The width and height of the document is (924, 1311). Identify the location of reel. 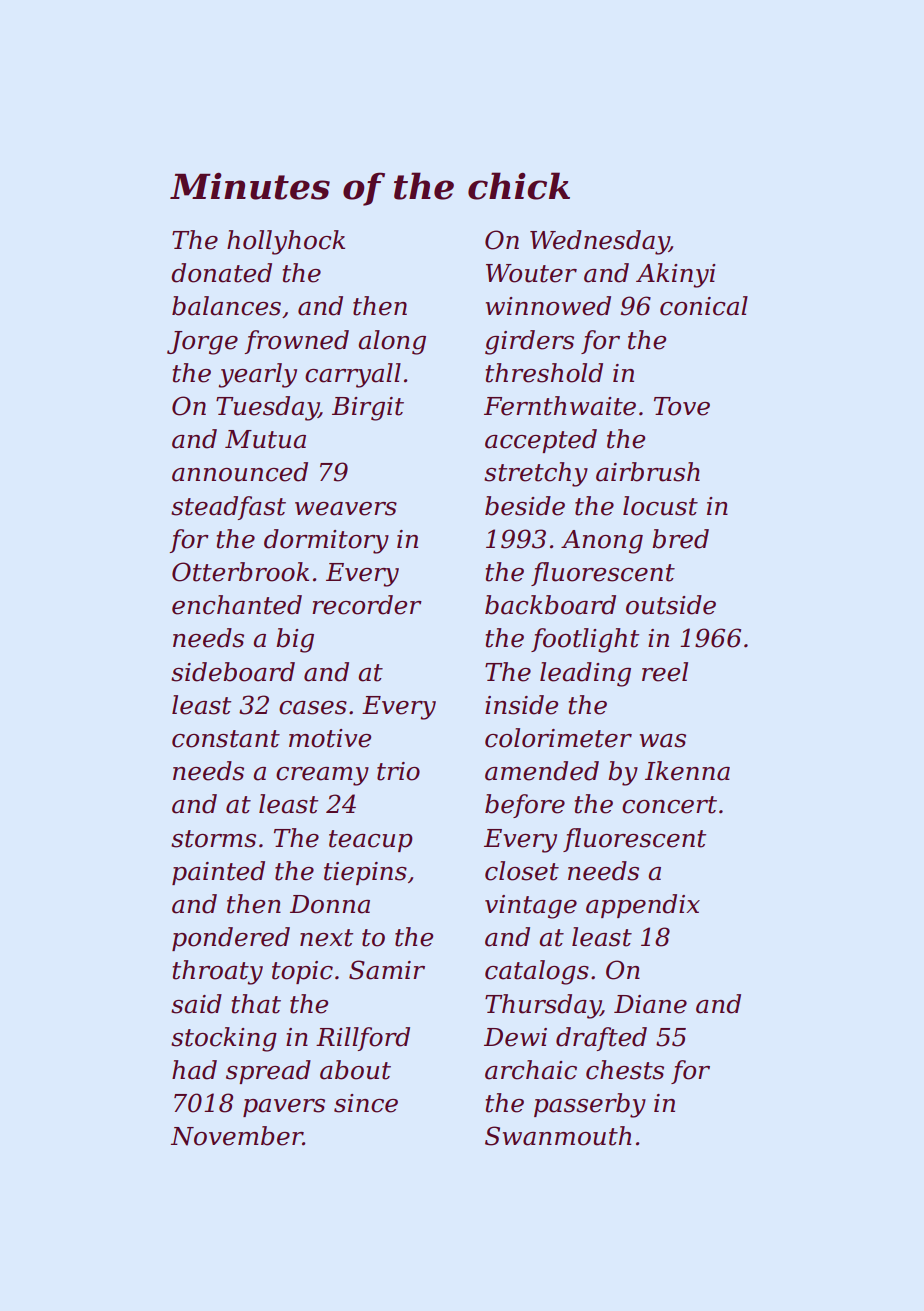
(665, 672).
